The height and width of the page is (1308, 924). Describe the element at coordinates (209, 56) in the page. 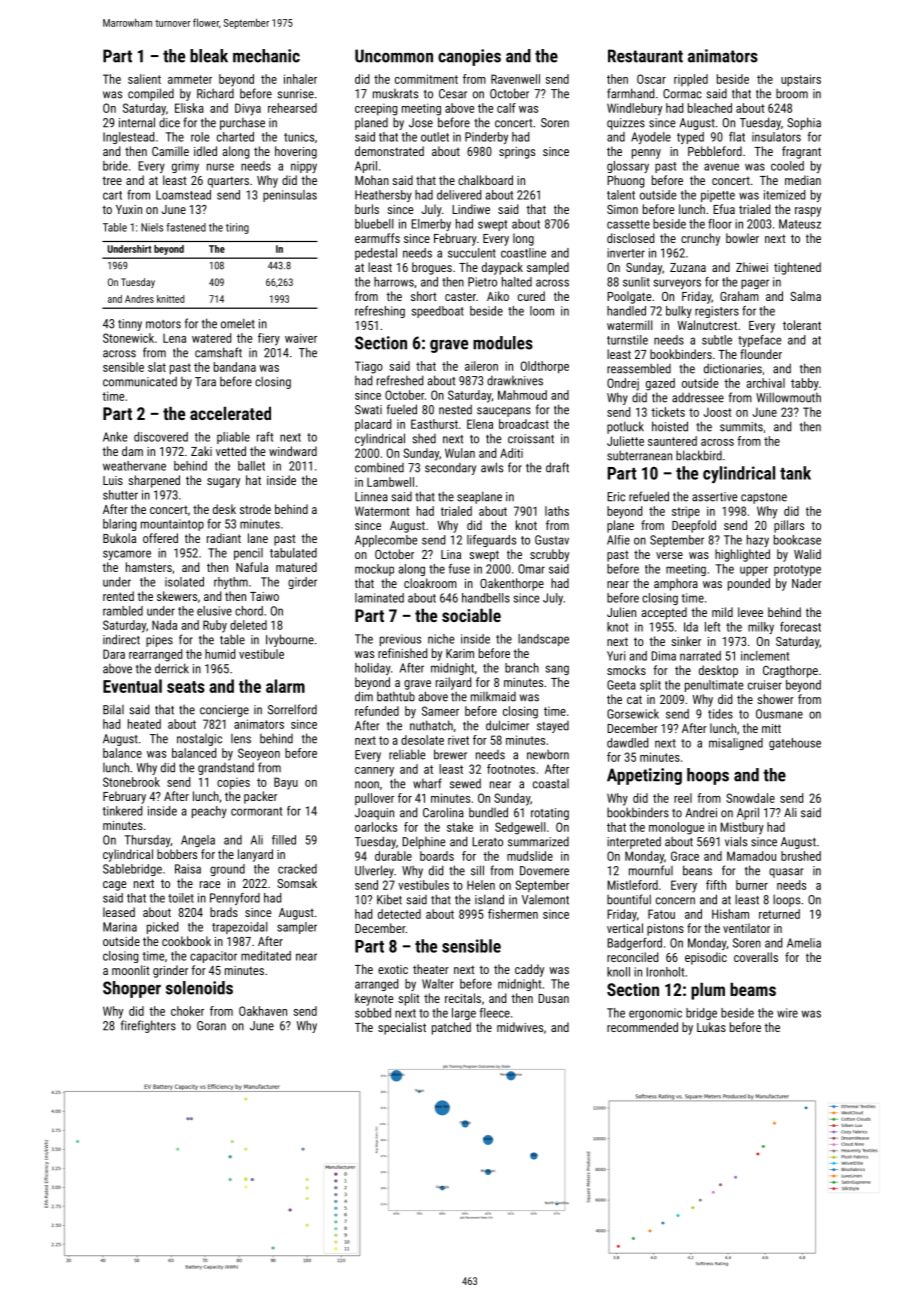

I see `bleak` at that location.
